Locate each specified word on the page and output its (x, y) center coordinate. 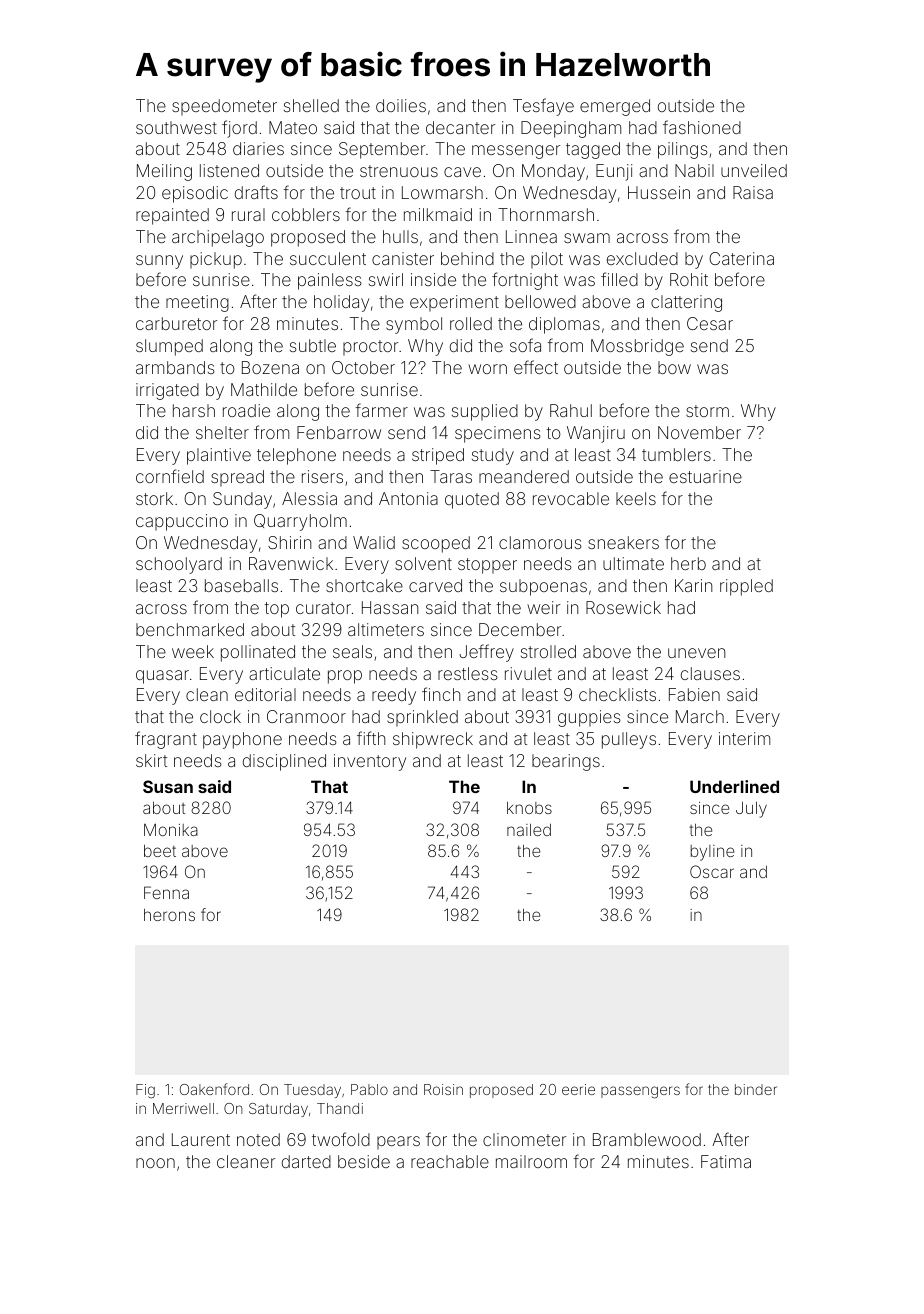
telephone (296, 456)
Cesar (710, 323)
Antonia (408, 498)
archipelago (218, 238)
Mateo (293, 127)
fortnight (525, 281)
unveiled (754, 170)
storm (707, 411)
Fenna (166, 892)
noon (155, 1163)
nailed (529, 830)
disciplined (284, 762)
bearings (566, 762)
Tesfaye (543, 107)
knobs (529, 808)
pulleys (629, 740)
